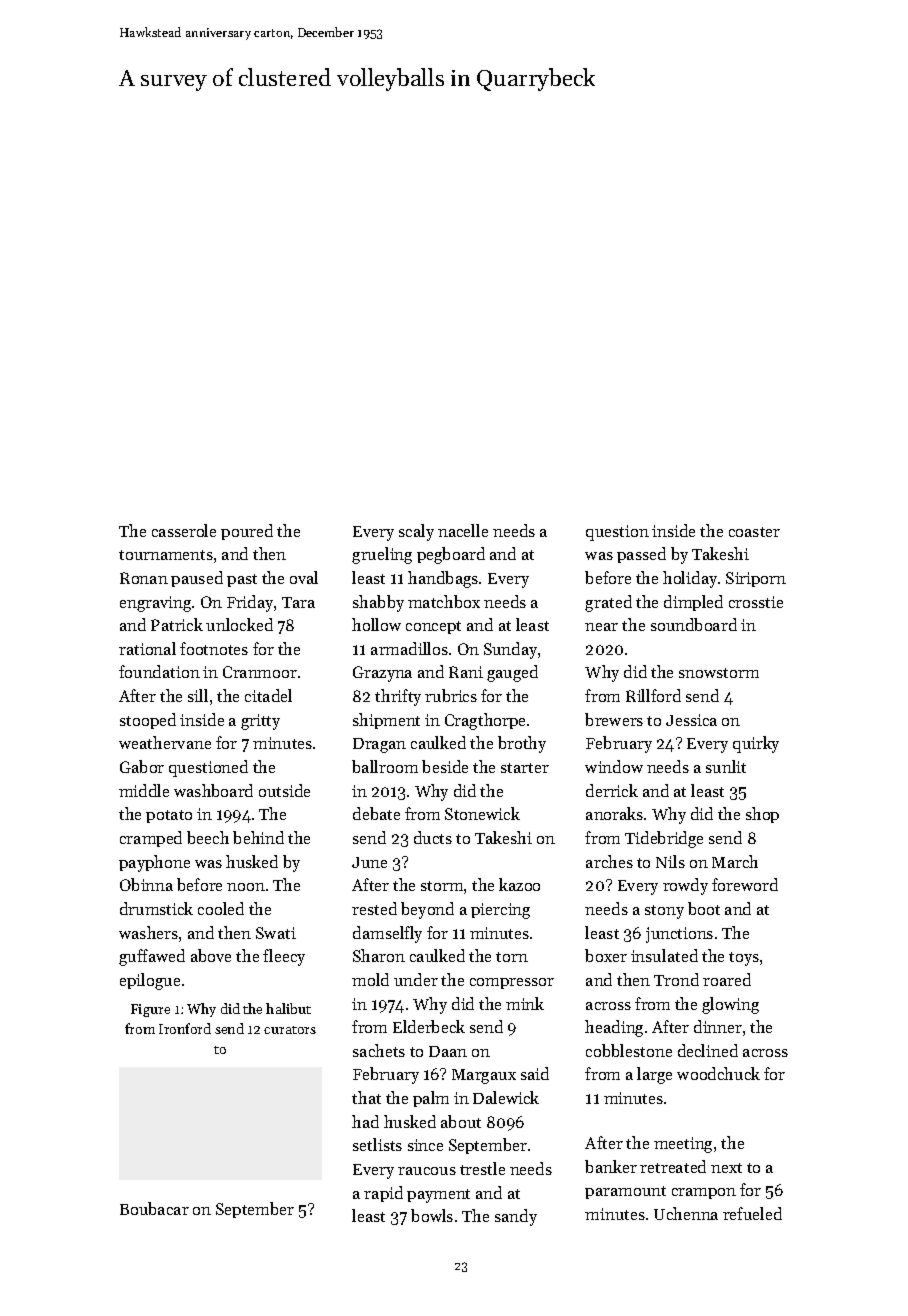  I want to click on payment, so click(438, 1196).
